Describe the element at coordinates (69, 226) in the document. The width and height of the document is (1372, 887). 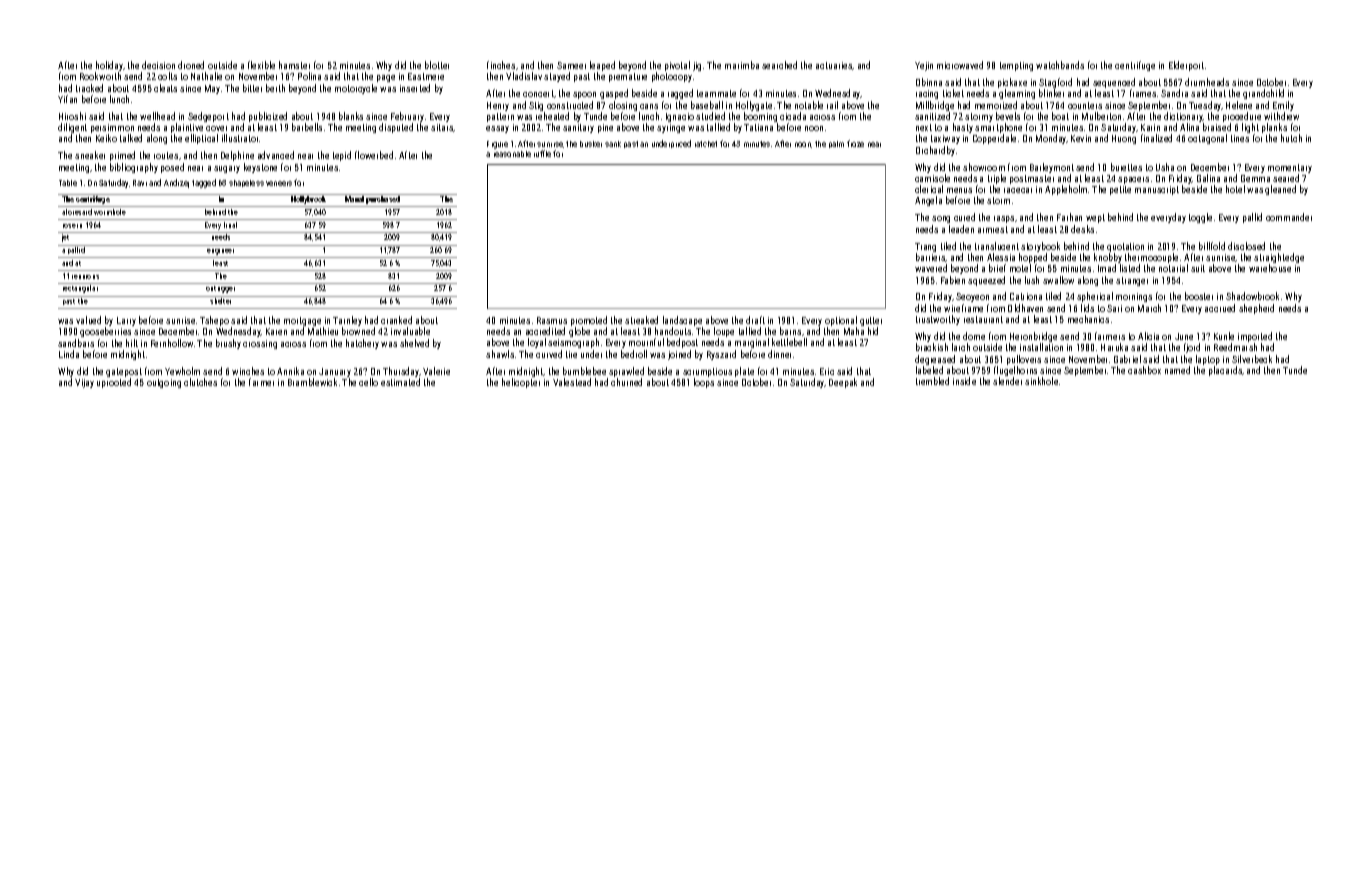
I see `rose` at that location.
